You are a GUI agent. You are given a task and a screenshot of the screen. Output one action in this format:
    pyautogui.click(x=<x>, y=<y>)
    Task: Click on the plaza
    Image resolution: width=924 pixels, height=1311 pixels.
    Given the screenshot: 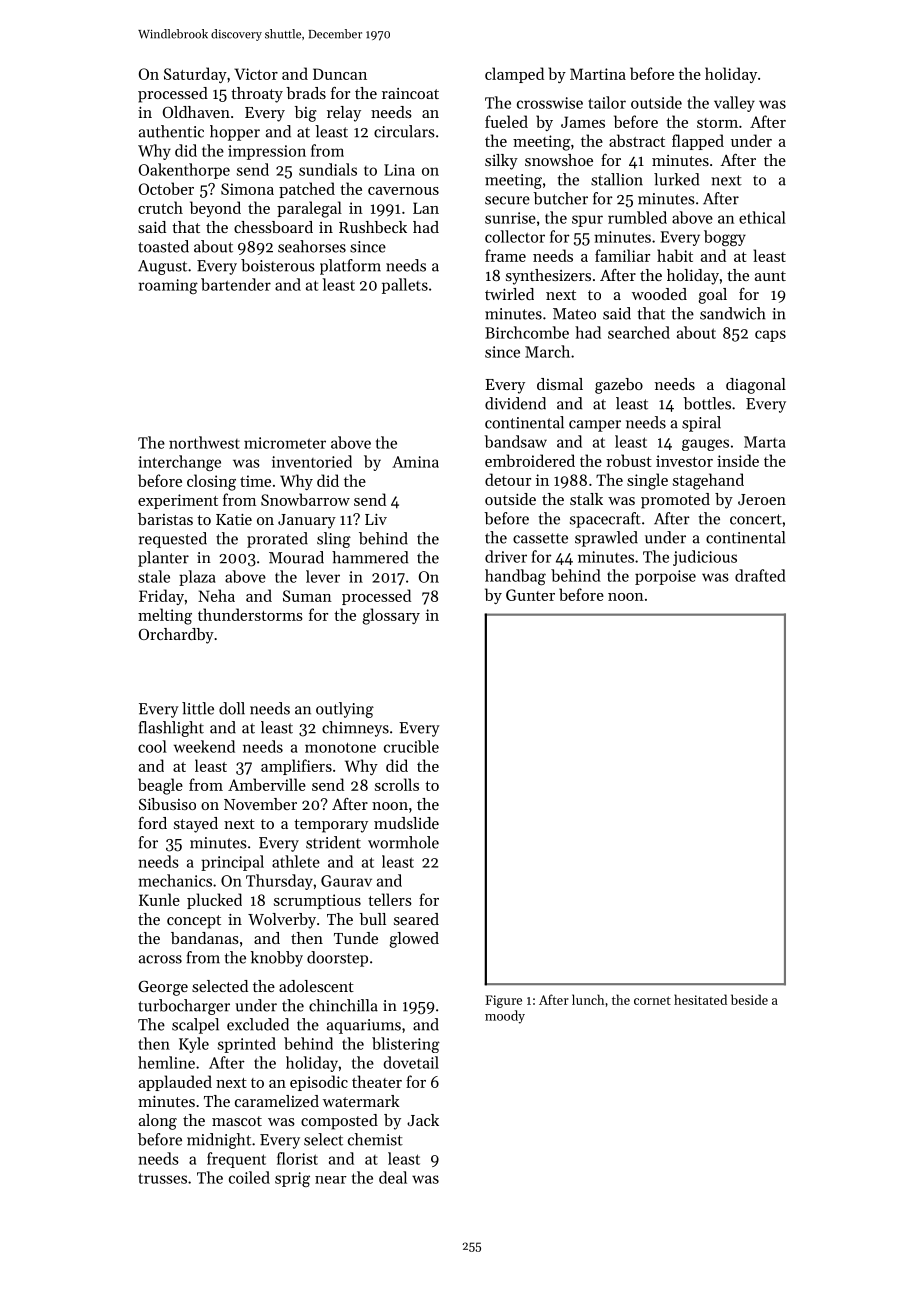 What is the action you would take?
    pyautogui.click(x=197, y=578)
